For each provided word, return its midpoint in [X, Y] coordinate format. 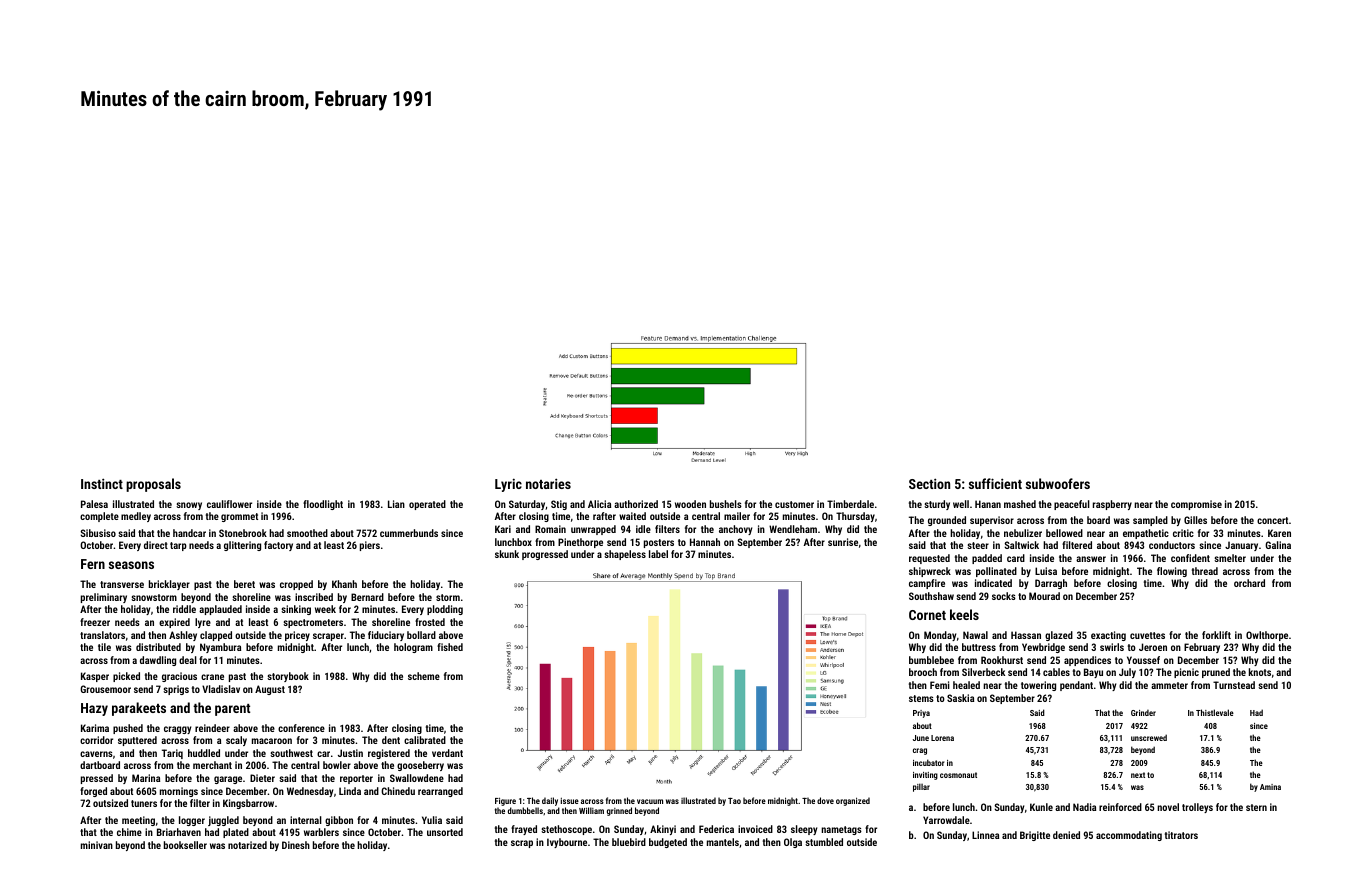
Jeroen [1153, 647]
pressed [97, 779]
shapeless [625, 555]
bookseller [185, 845]
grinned [619, 811]
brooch [923, 672]
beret [244, 584]
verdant [447, 753]
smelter [1230, 558]
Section [929, 483]
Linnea [985, 835]
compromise [1196, 505]
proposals [153, 485]
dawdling [158, 661]
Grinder [1143, 713]
